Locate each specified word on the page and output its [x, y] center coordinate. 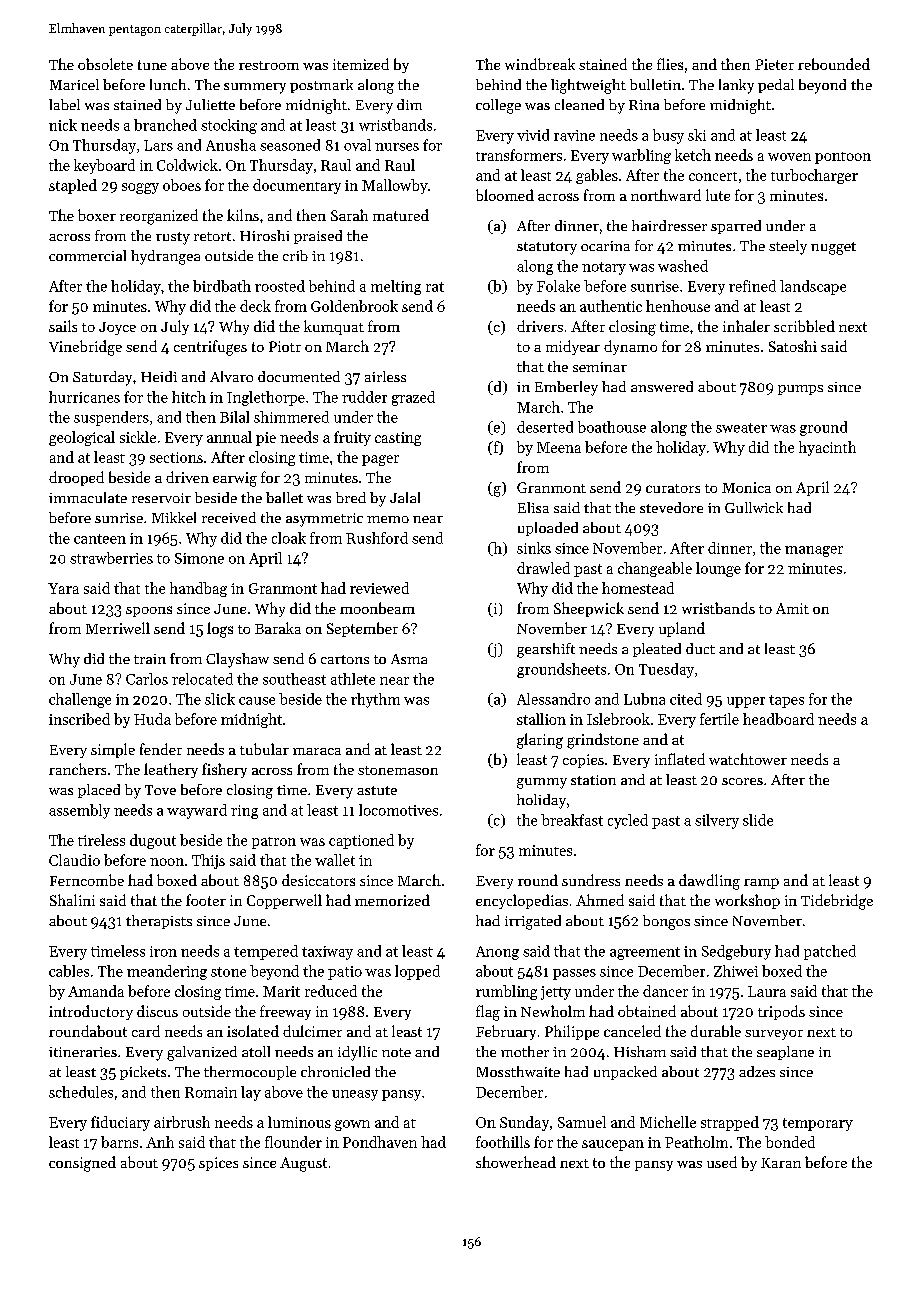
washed [683, 266]
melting [396, 287]
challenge [80, 700]
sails [63, 326]
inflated [680, 759]
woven [789, 157]
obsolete [105, 64]
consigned [82, 1164]
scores [742, 781]
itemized [361, 64]
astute [377, 790]
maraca [317, 751]
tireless [101, 840]
